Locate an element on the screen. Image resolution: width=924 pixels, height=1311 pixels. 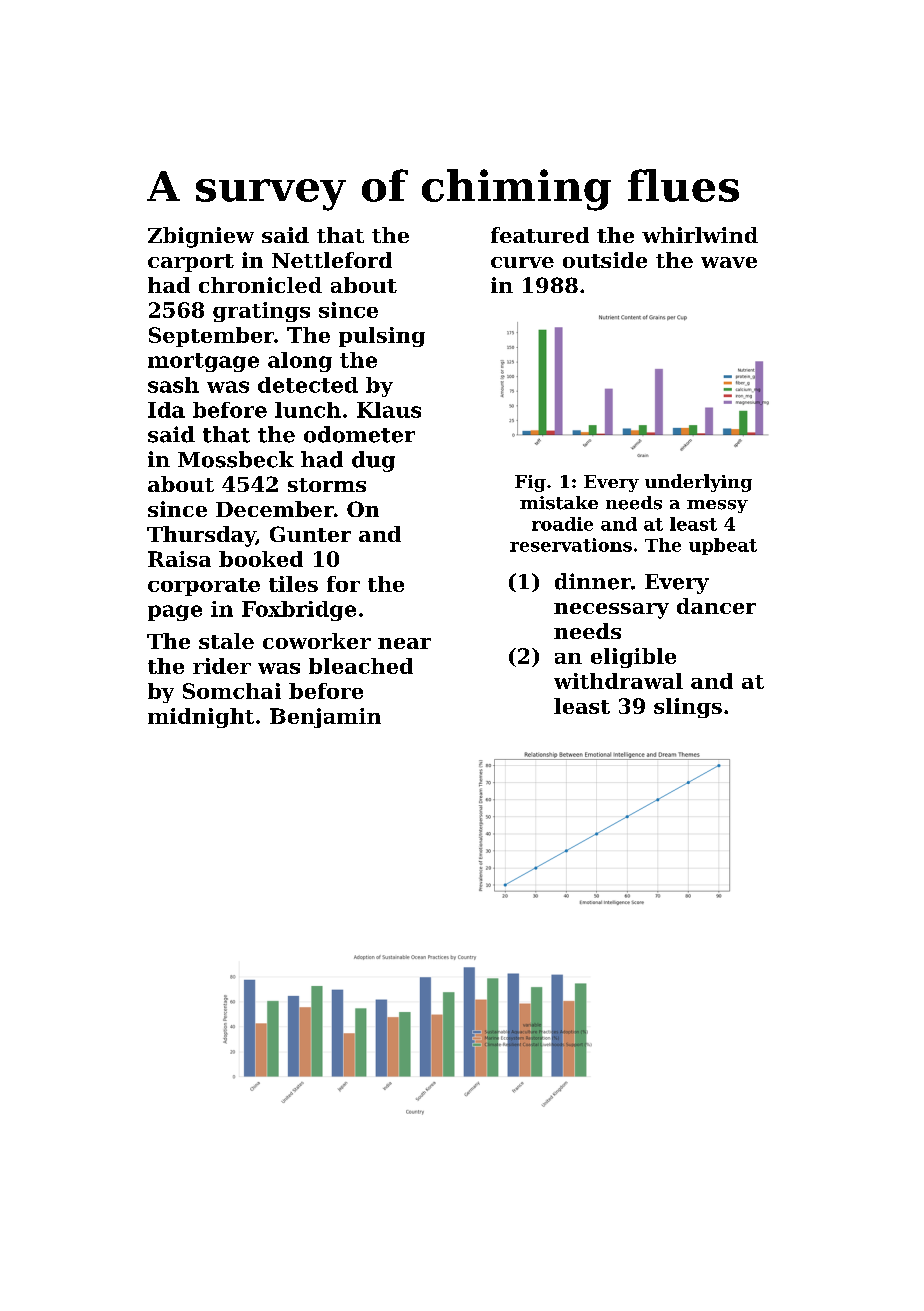
midnight is located at coordinates (201, 718).
